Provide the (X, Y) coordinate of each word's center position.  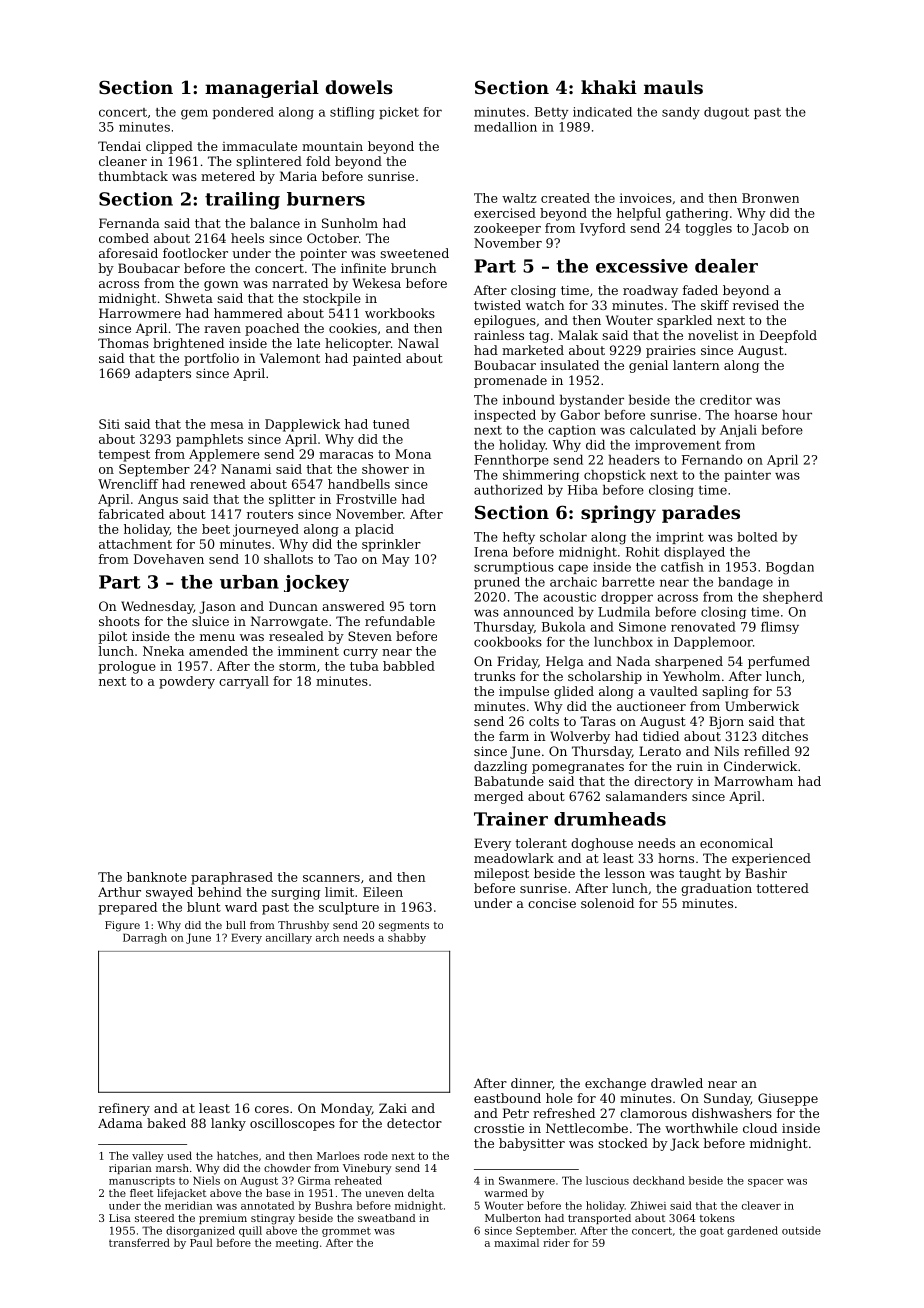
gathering (697, 214)
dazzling (500, 767)
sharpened (689, 662)
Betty (551, 113)
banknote (157, 877)
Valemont (290, 358)
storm (297, 666)
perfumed (779, 662)
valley (148, 1156)
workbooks (400, 313)
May (396, 560)
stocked (623, 1143)
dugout (726, 113)
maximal (516, 1242)
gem (194, 114)
